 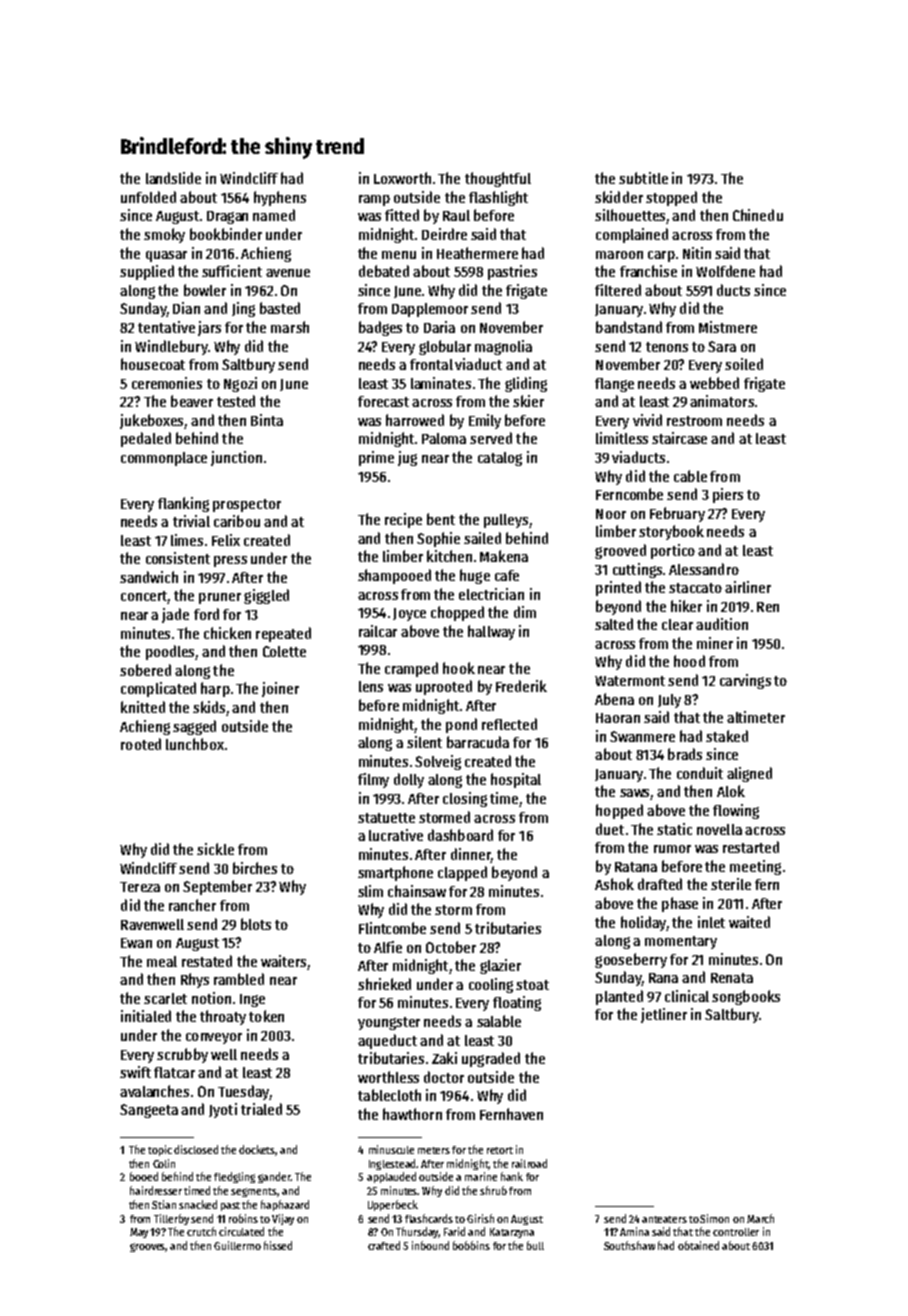 What do you see at coordinates (728, 495) in the document?
I see `piers` at bounding box center [728, 495].
